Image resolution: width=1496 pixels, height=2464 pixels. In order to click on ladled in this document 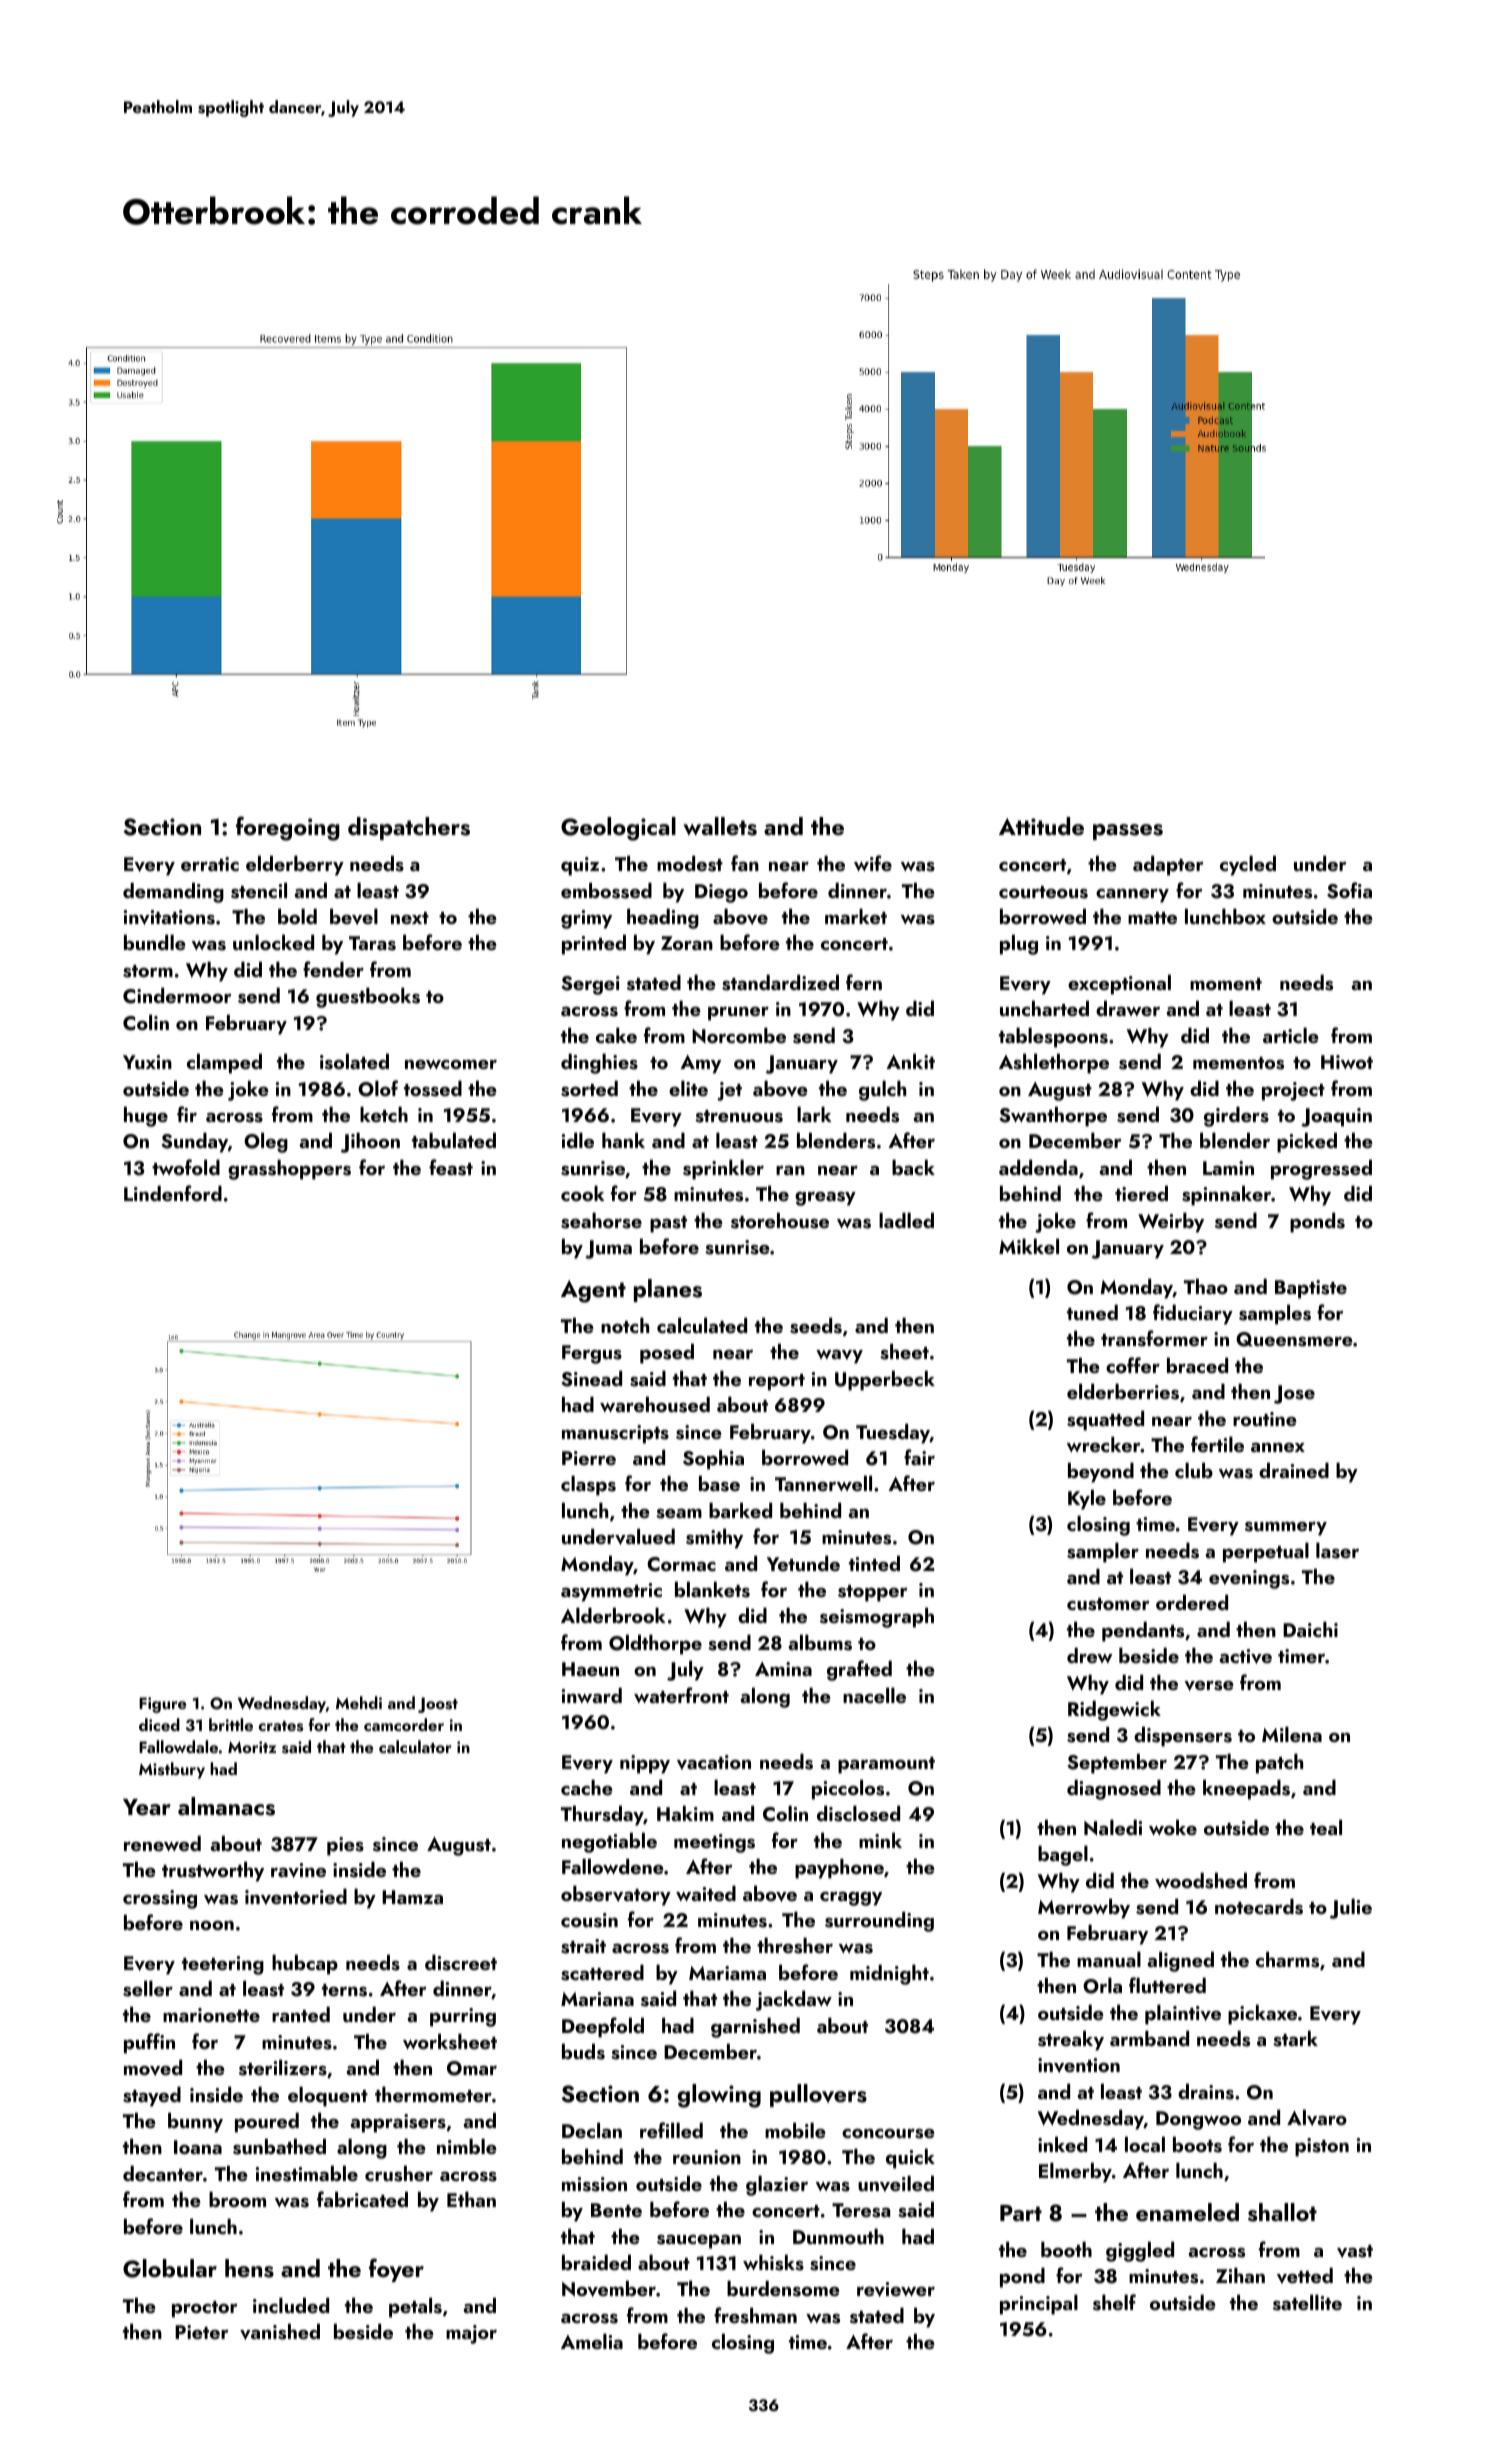, I will do `click(906, 1220)`.
